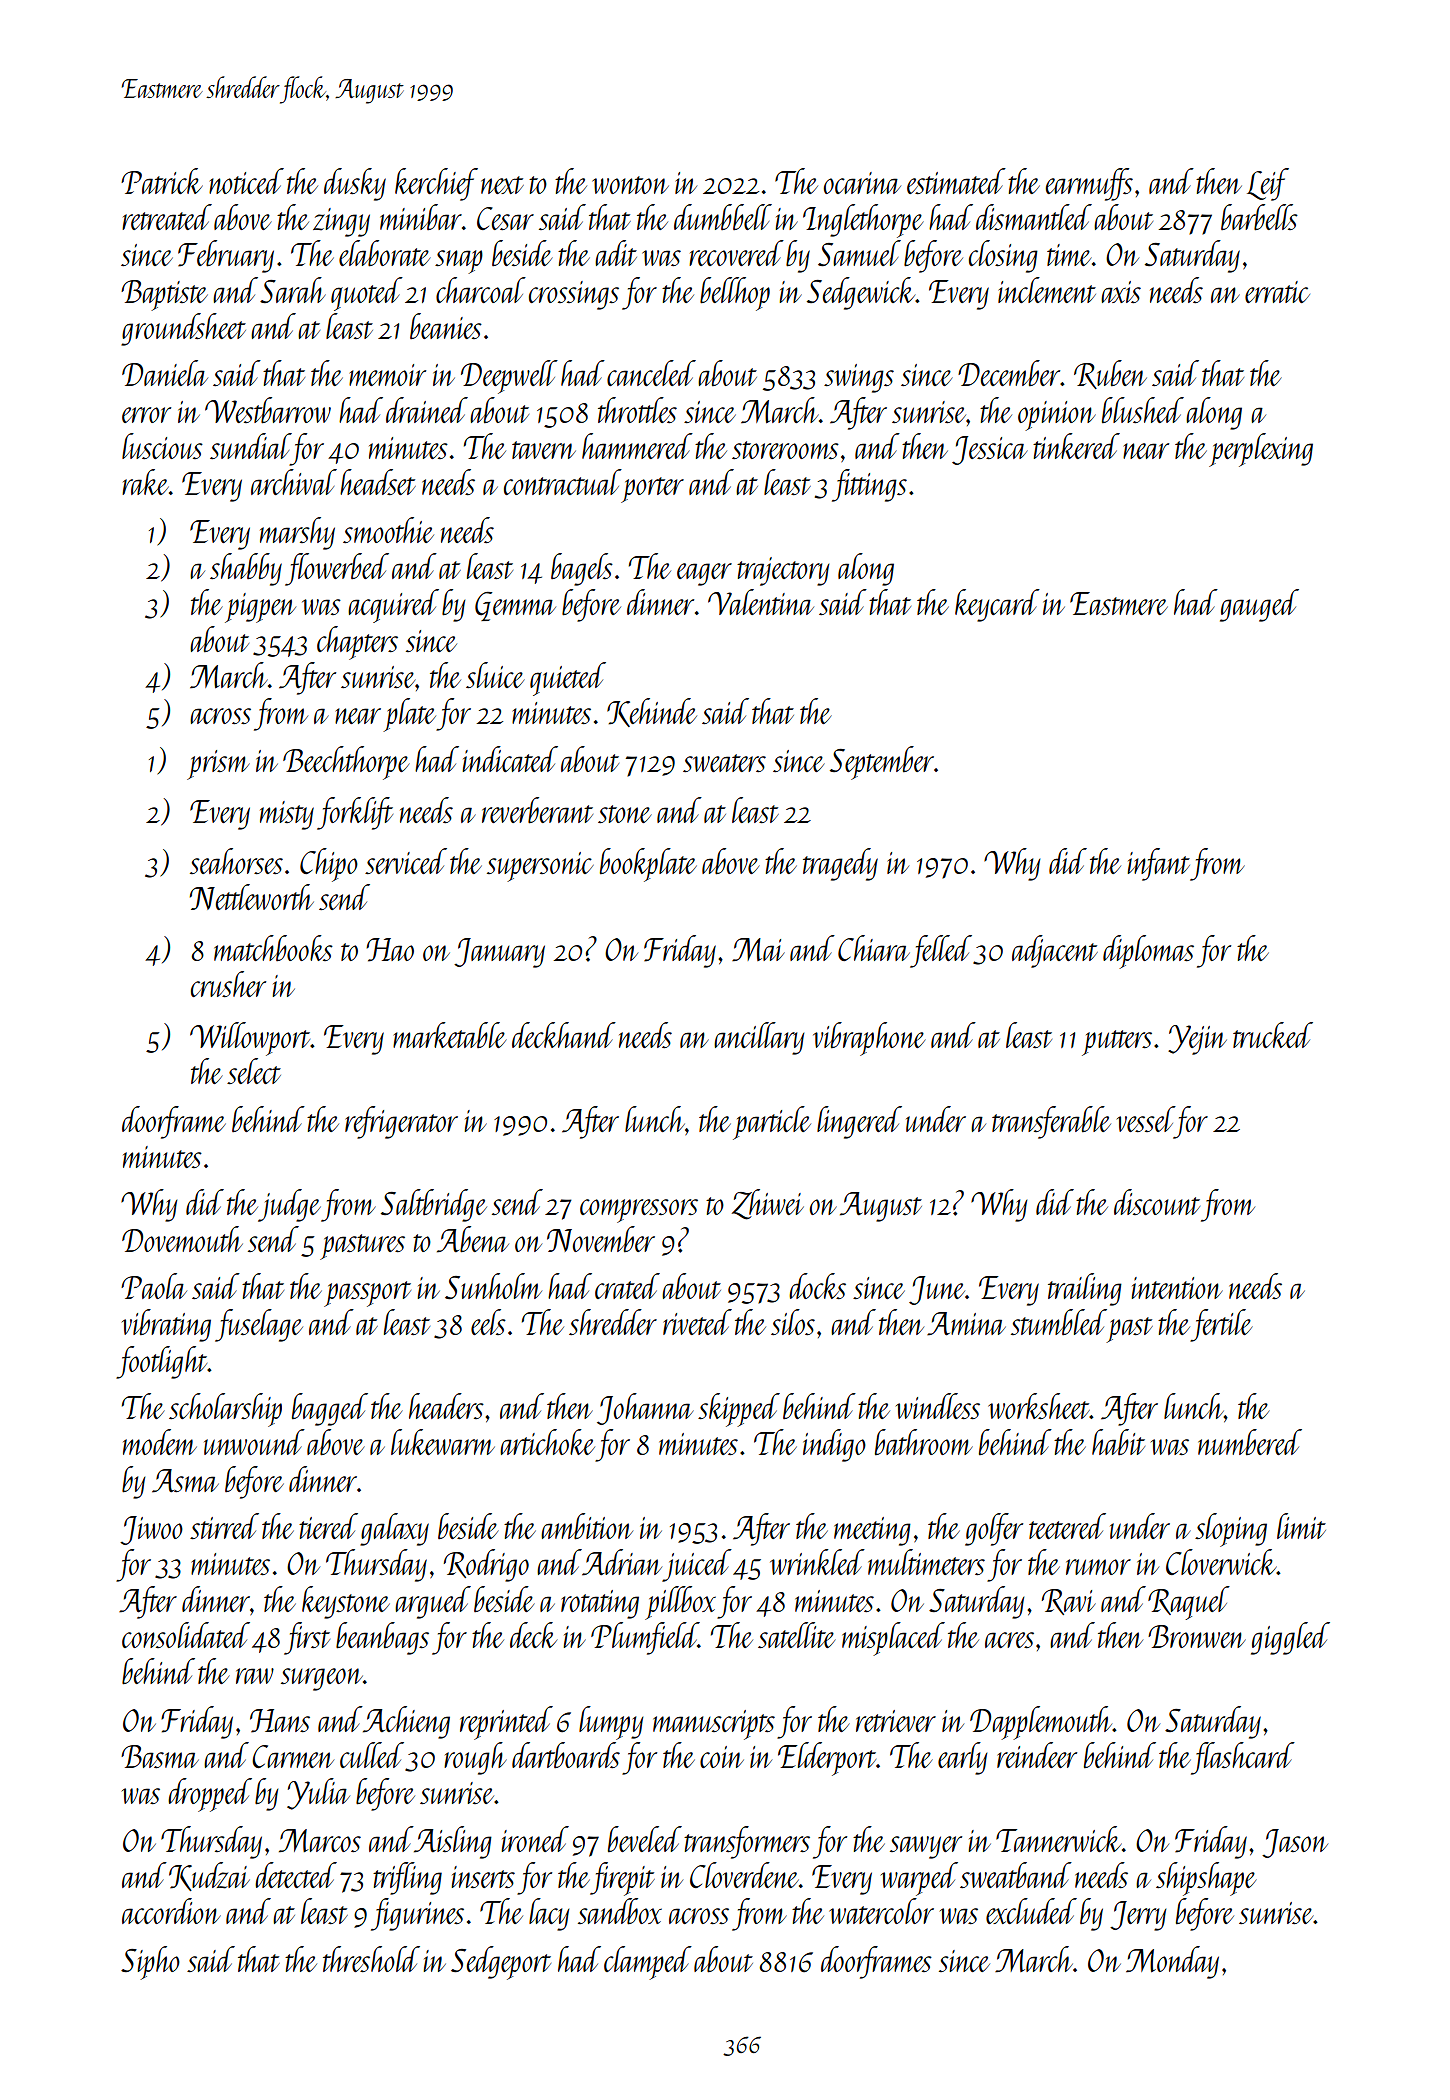  I want to click on wonton, so click(630, 185).
